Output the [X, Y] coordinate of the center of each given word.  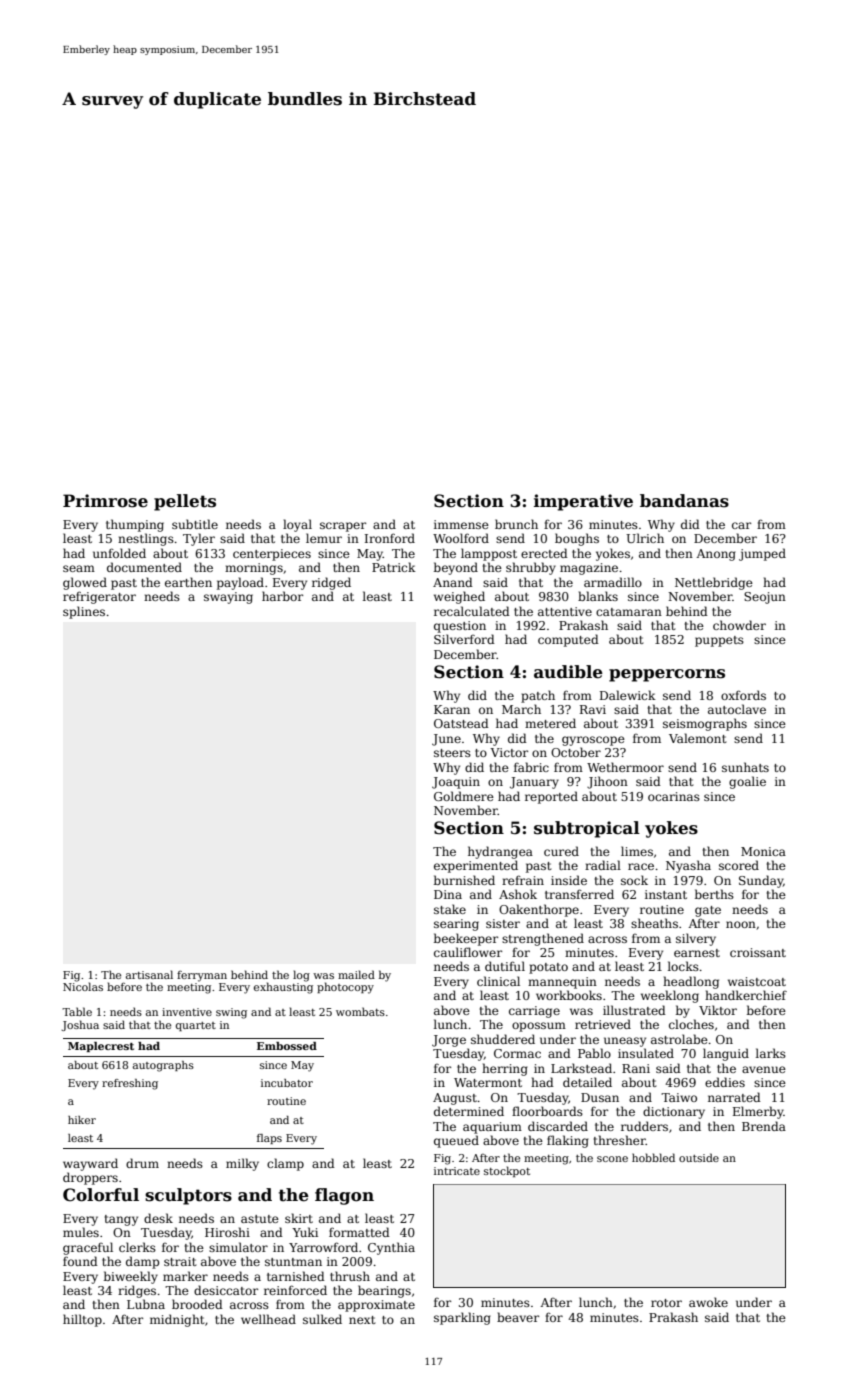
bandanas [684, 501]
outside [699, 1157]
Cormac [517, 1053]
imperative [583, 502]
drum [142, 1163]
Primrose [105, 501]
